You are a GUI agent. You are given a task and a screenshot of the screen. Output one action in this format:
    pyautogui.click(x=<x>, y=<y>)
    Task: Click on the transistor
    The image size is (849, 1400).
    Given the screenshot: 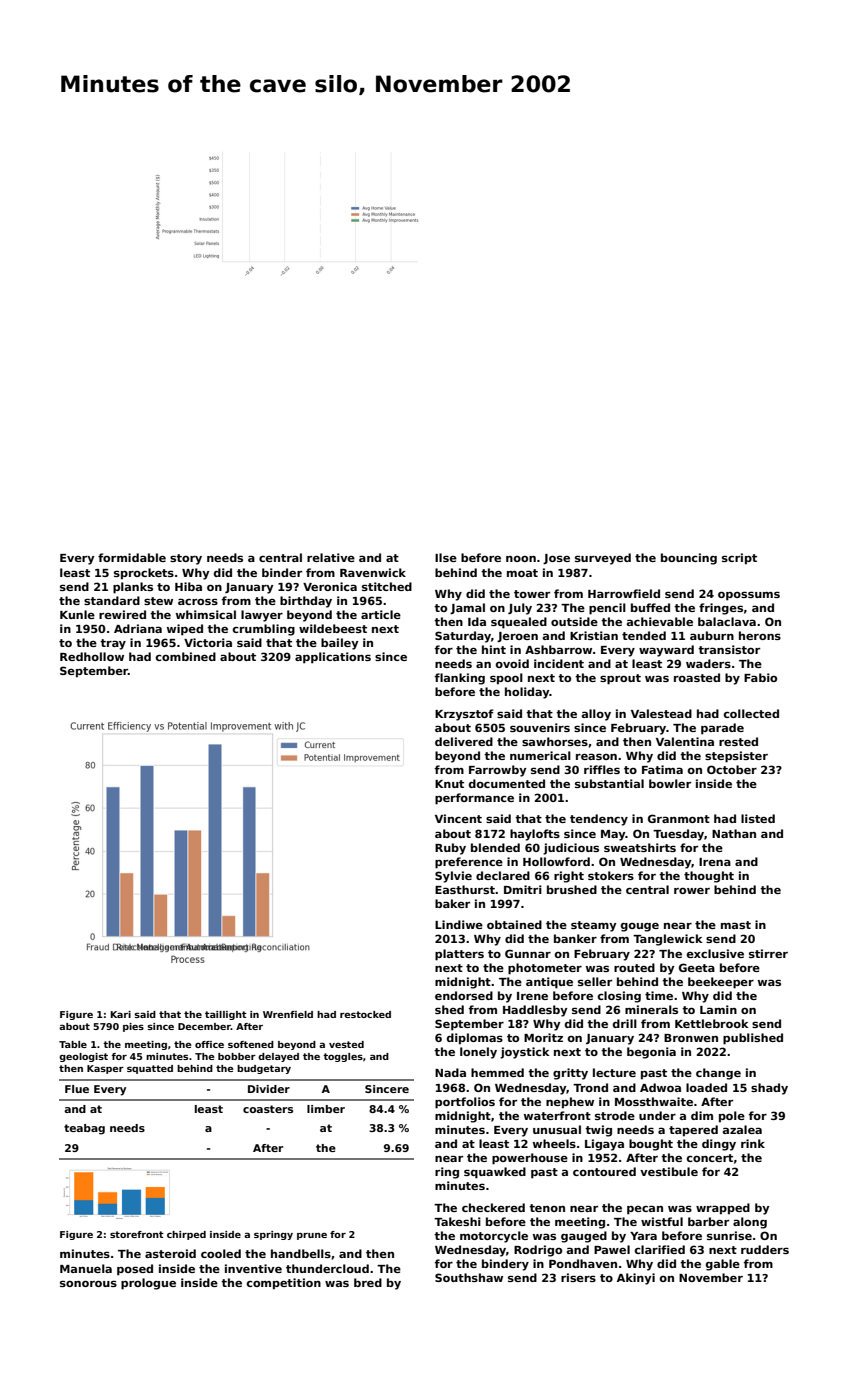 What is the action you would take?
    pyautogui.click(x=729, y=649)
